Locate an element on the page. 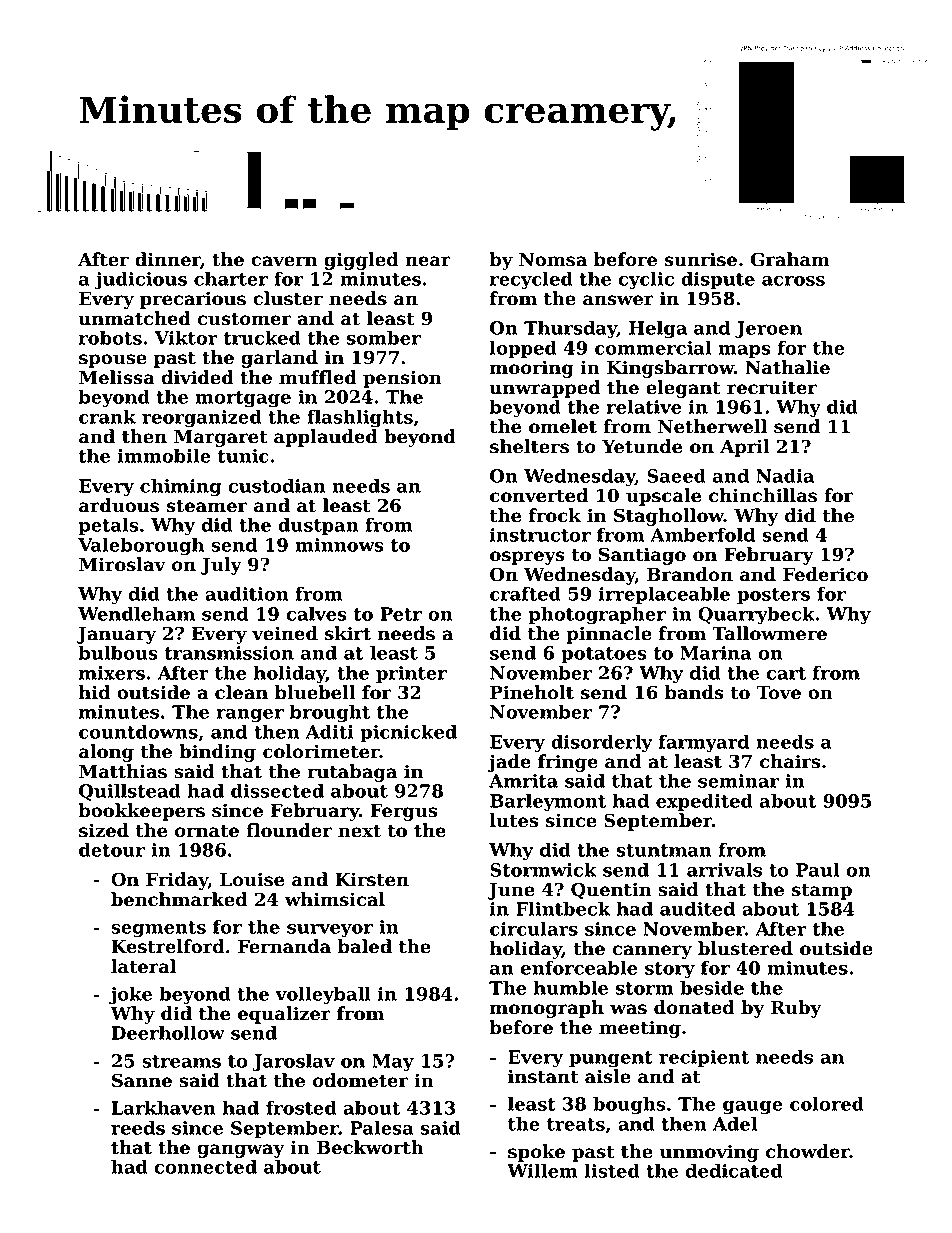  chairs is located at coordinates (790, 761).
